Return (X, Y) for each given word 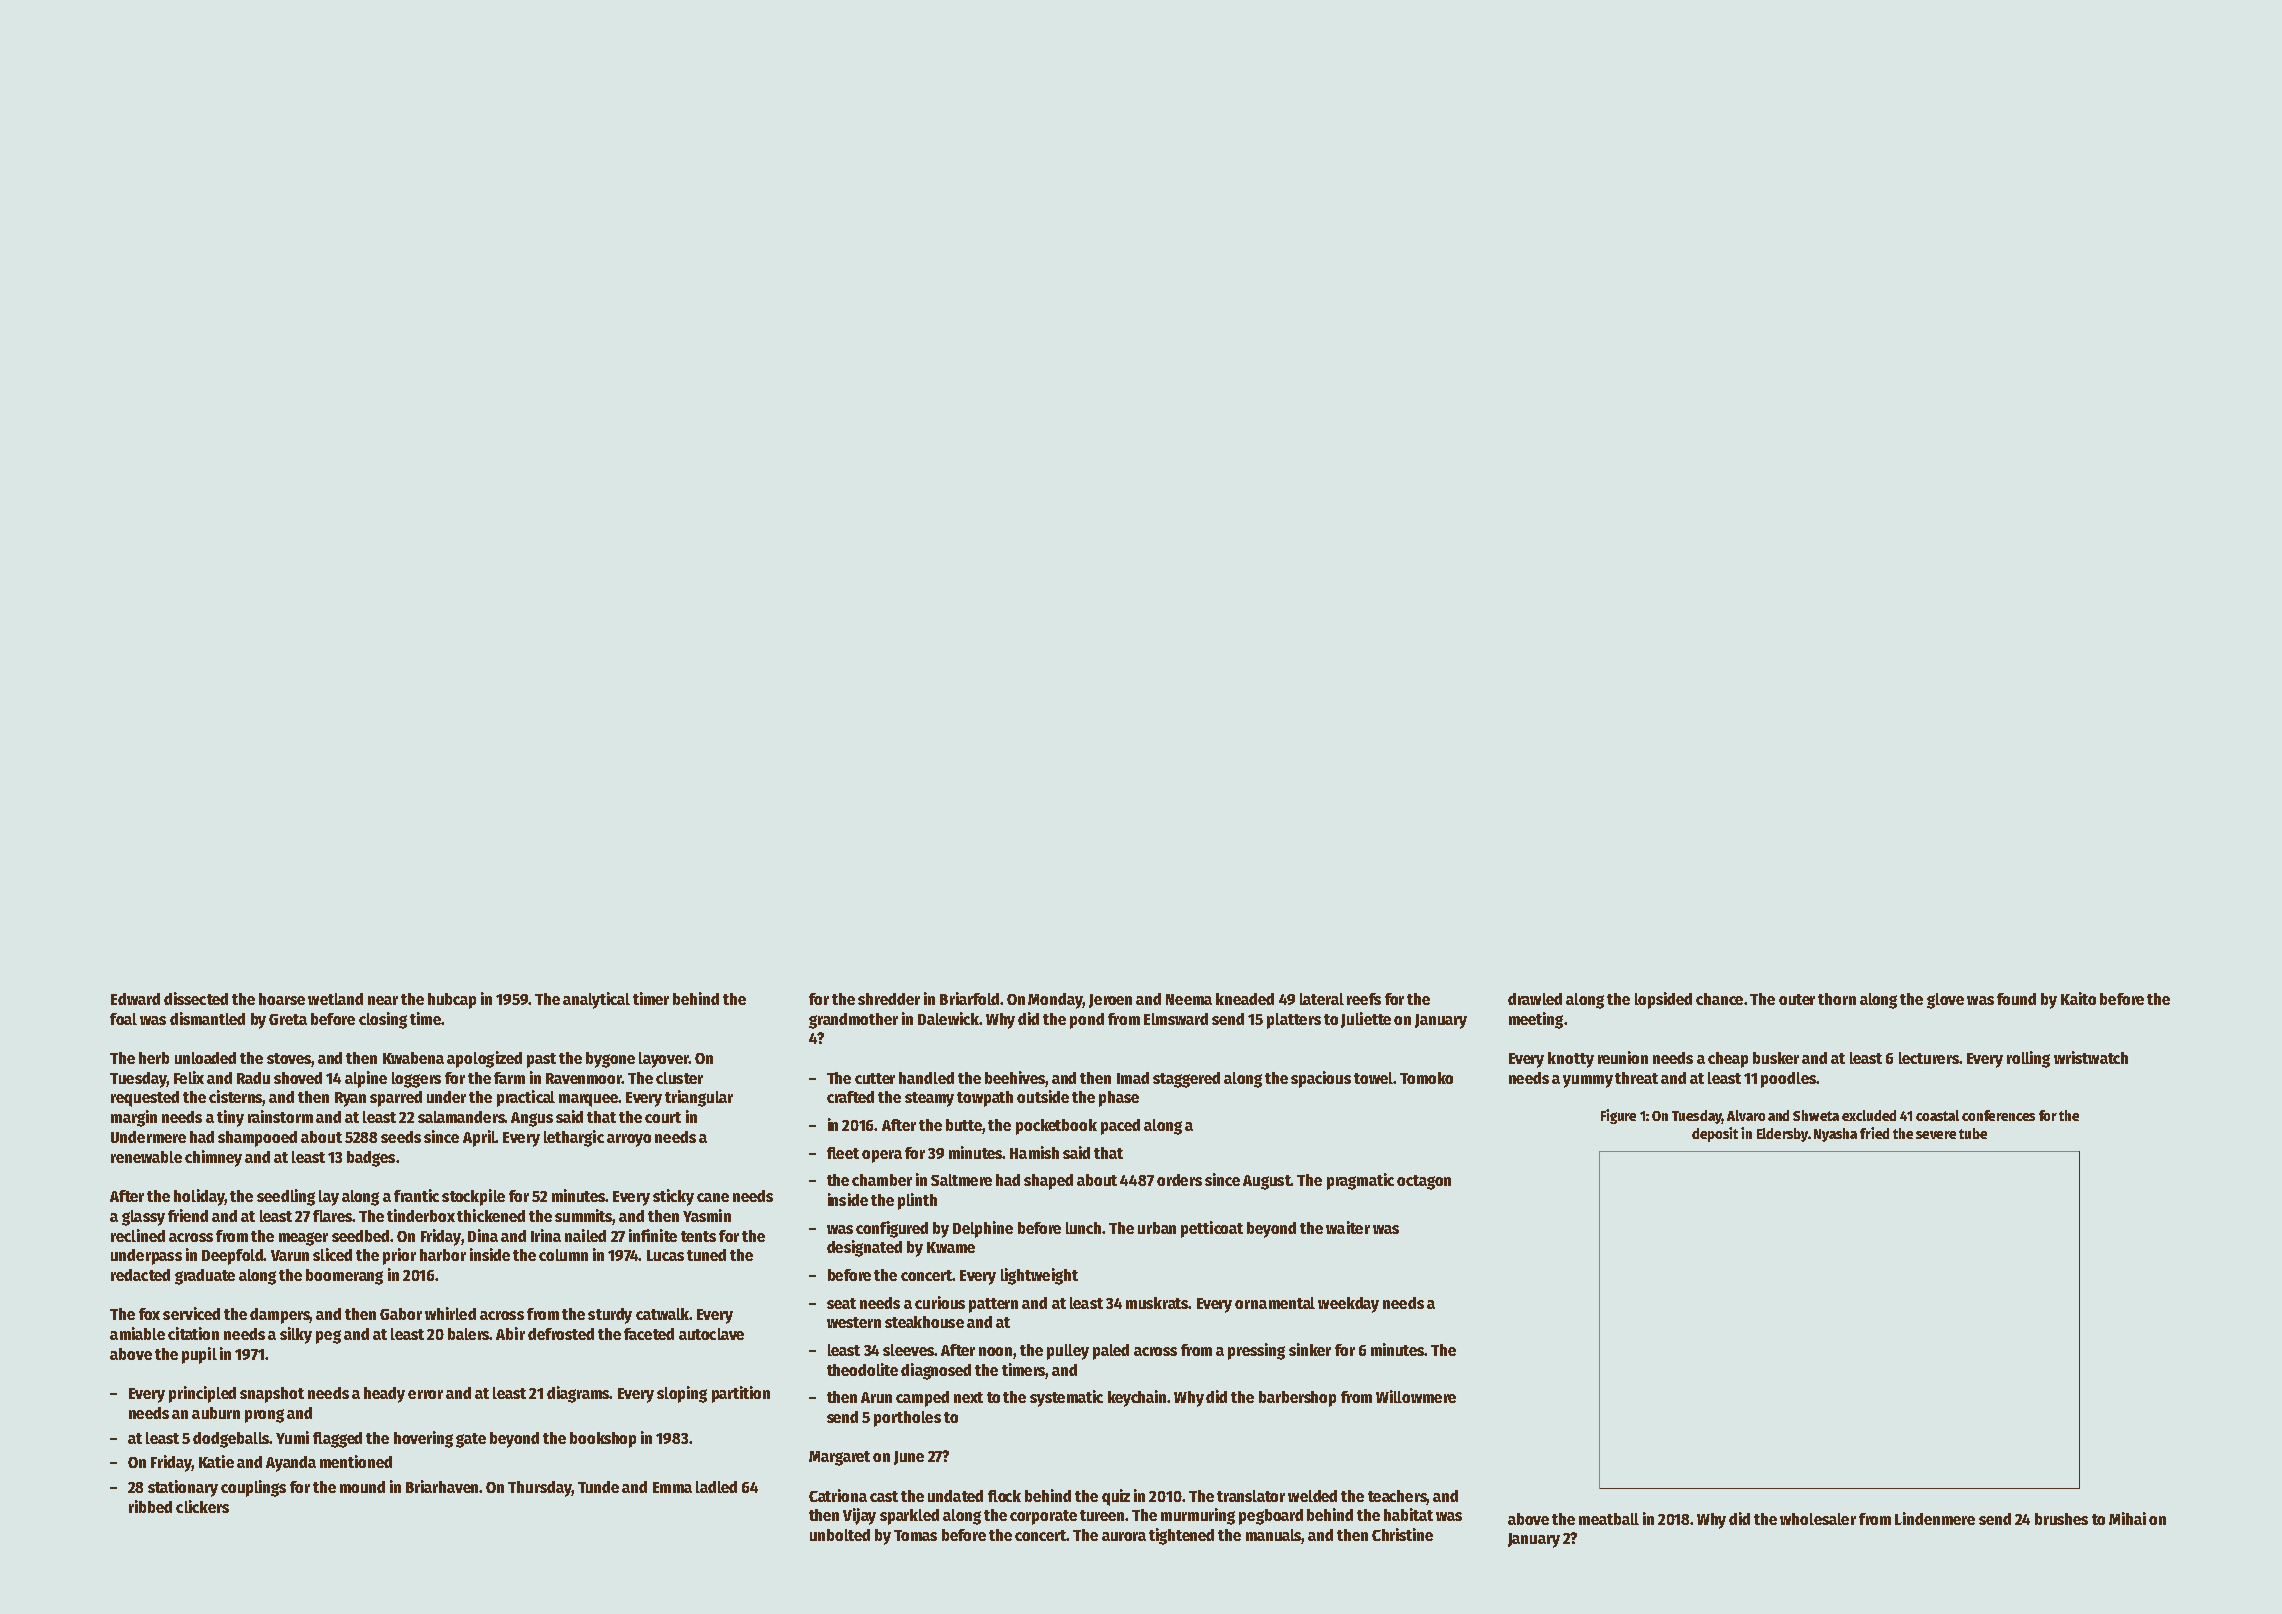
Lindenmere (1935, 1518)
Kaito (2078, 998)
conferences (1998, 1115)
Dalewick (948, 1018)
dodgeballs (231, 1440)
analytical (596, 1000)
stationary (183, 1488)
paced (1120, 1127)
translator (1251, 1496)
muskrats (1157, 1303)
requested (145, 1099)
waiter (1348, 1227)
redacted (140, 1275)
